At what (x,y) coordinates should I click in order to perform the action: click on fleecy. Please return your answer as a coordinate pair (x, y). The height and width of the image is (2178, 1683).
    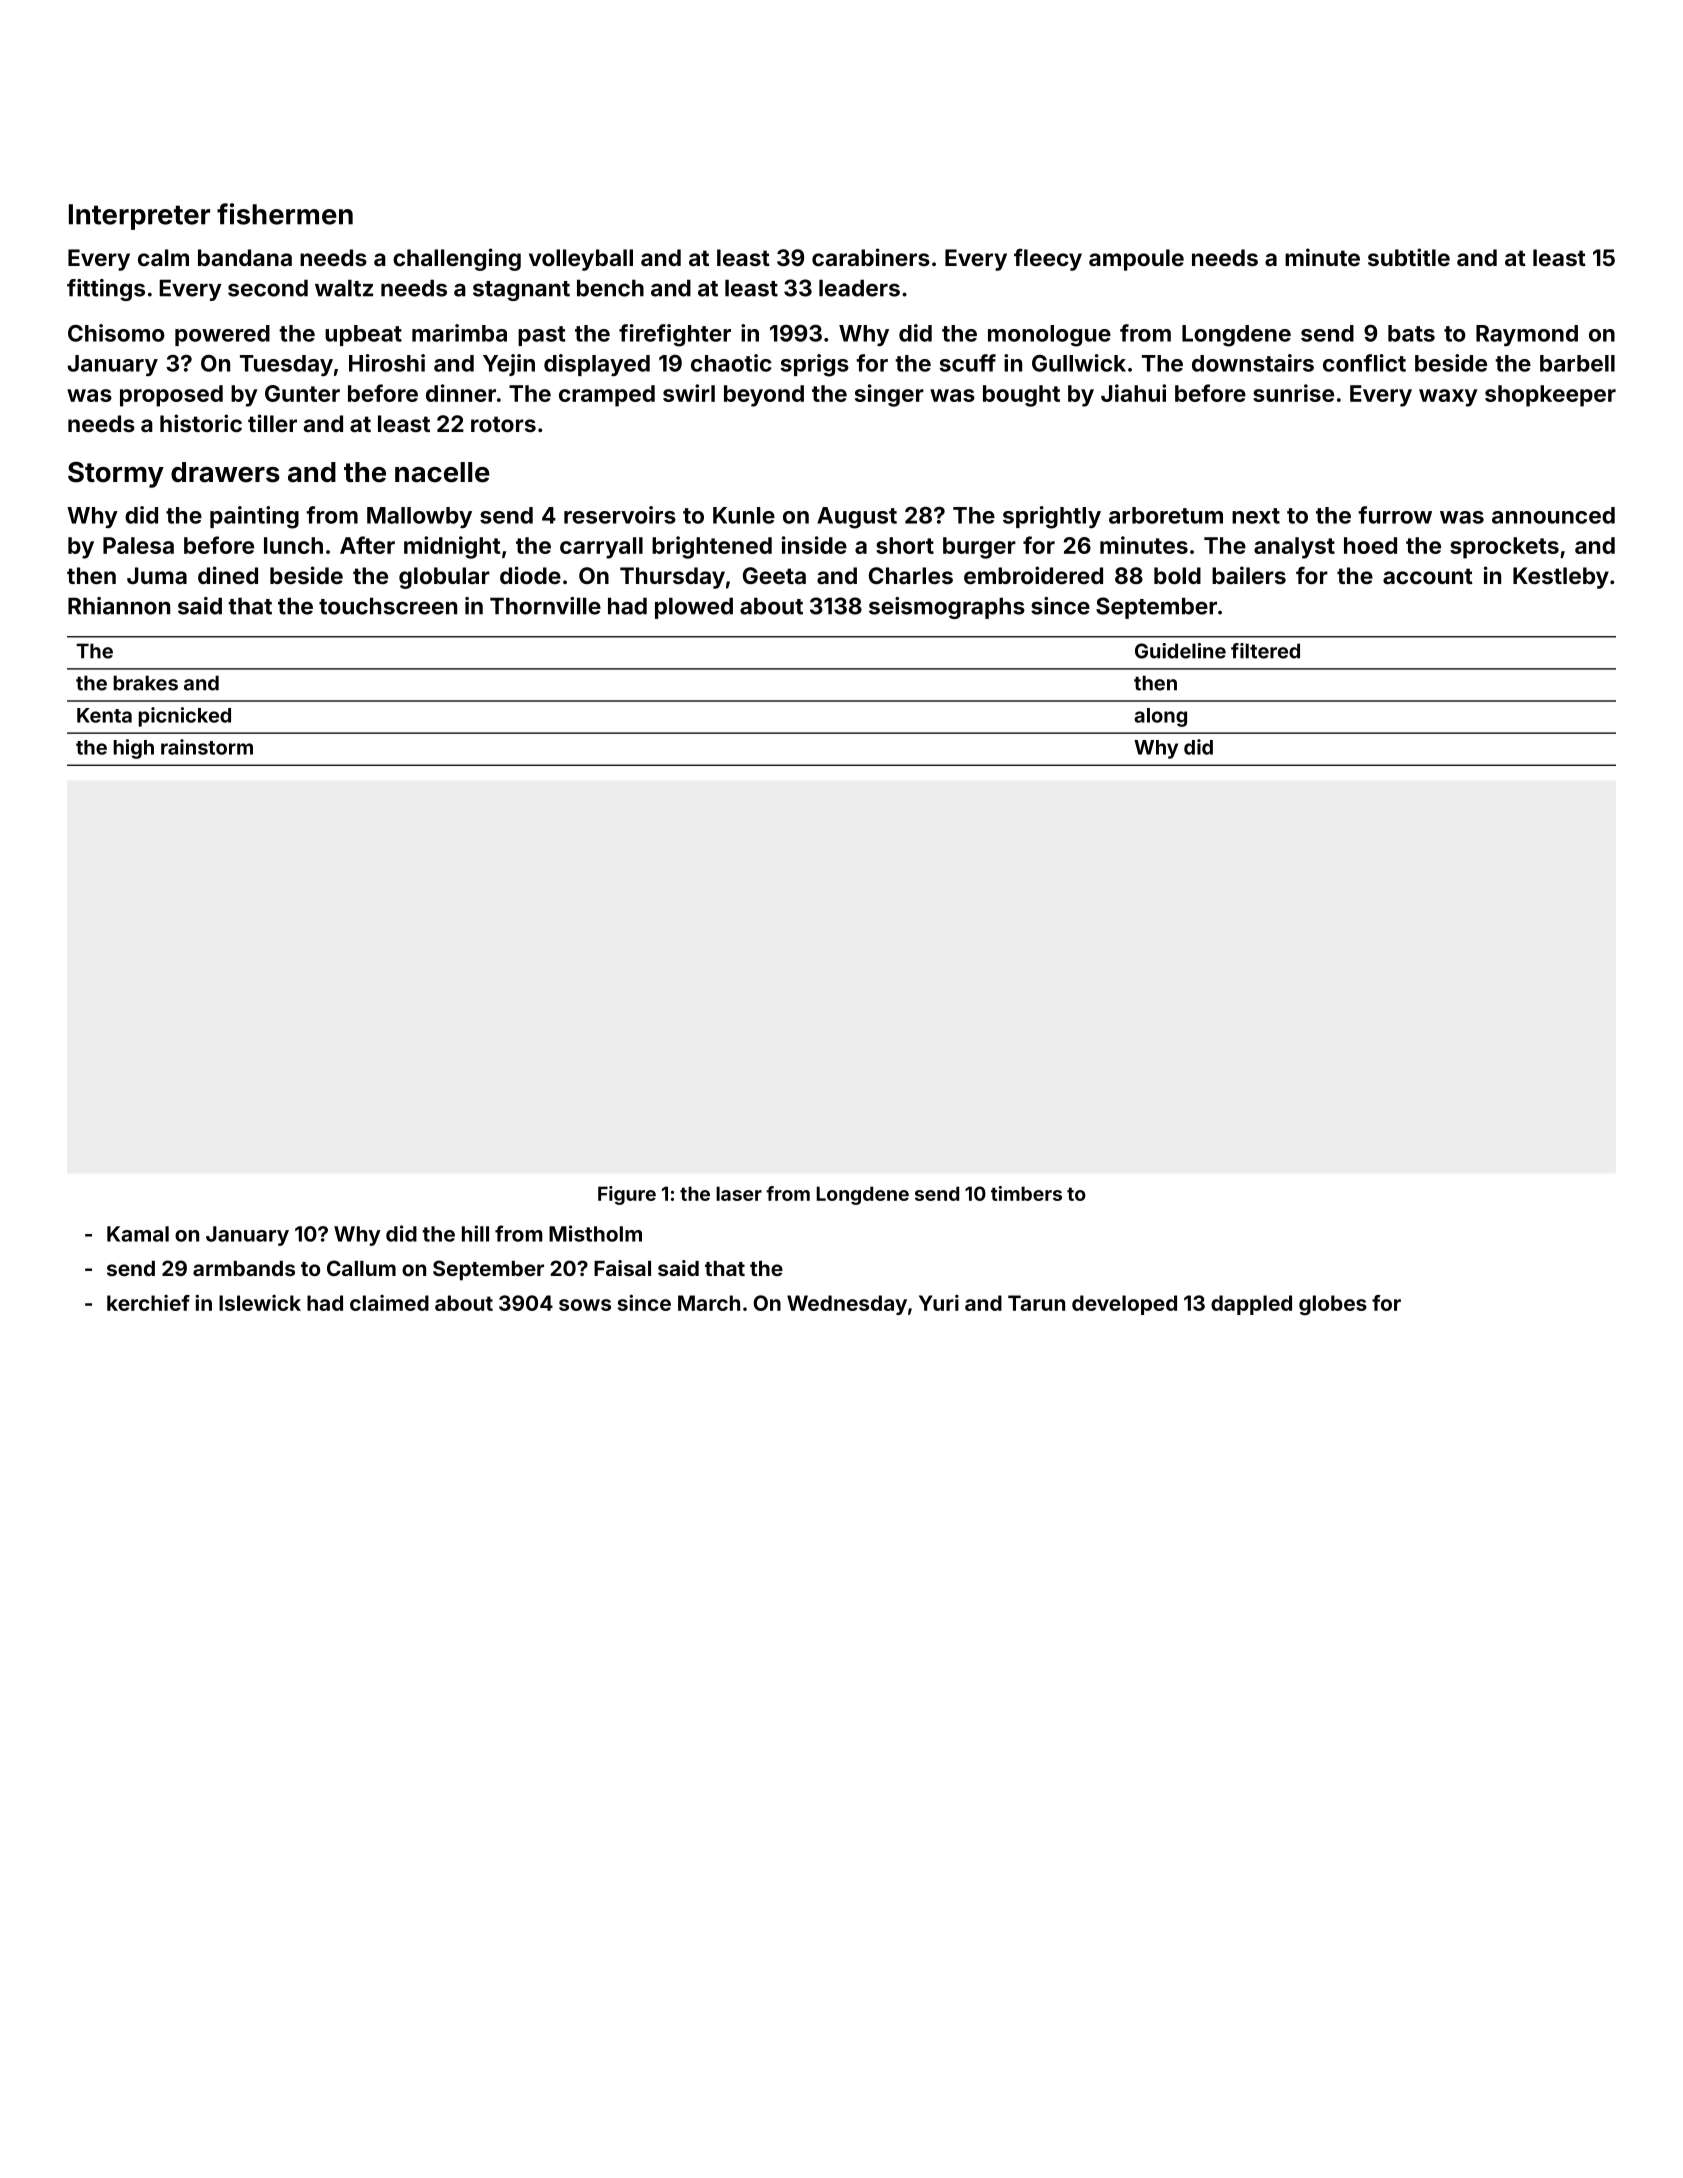
    Looking at the image, I should click on (1048, 259).
